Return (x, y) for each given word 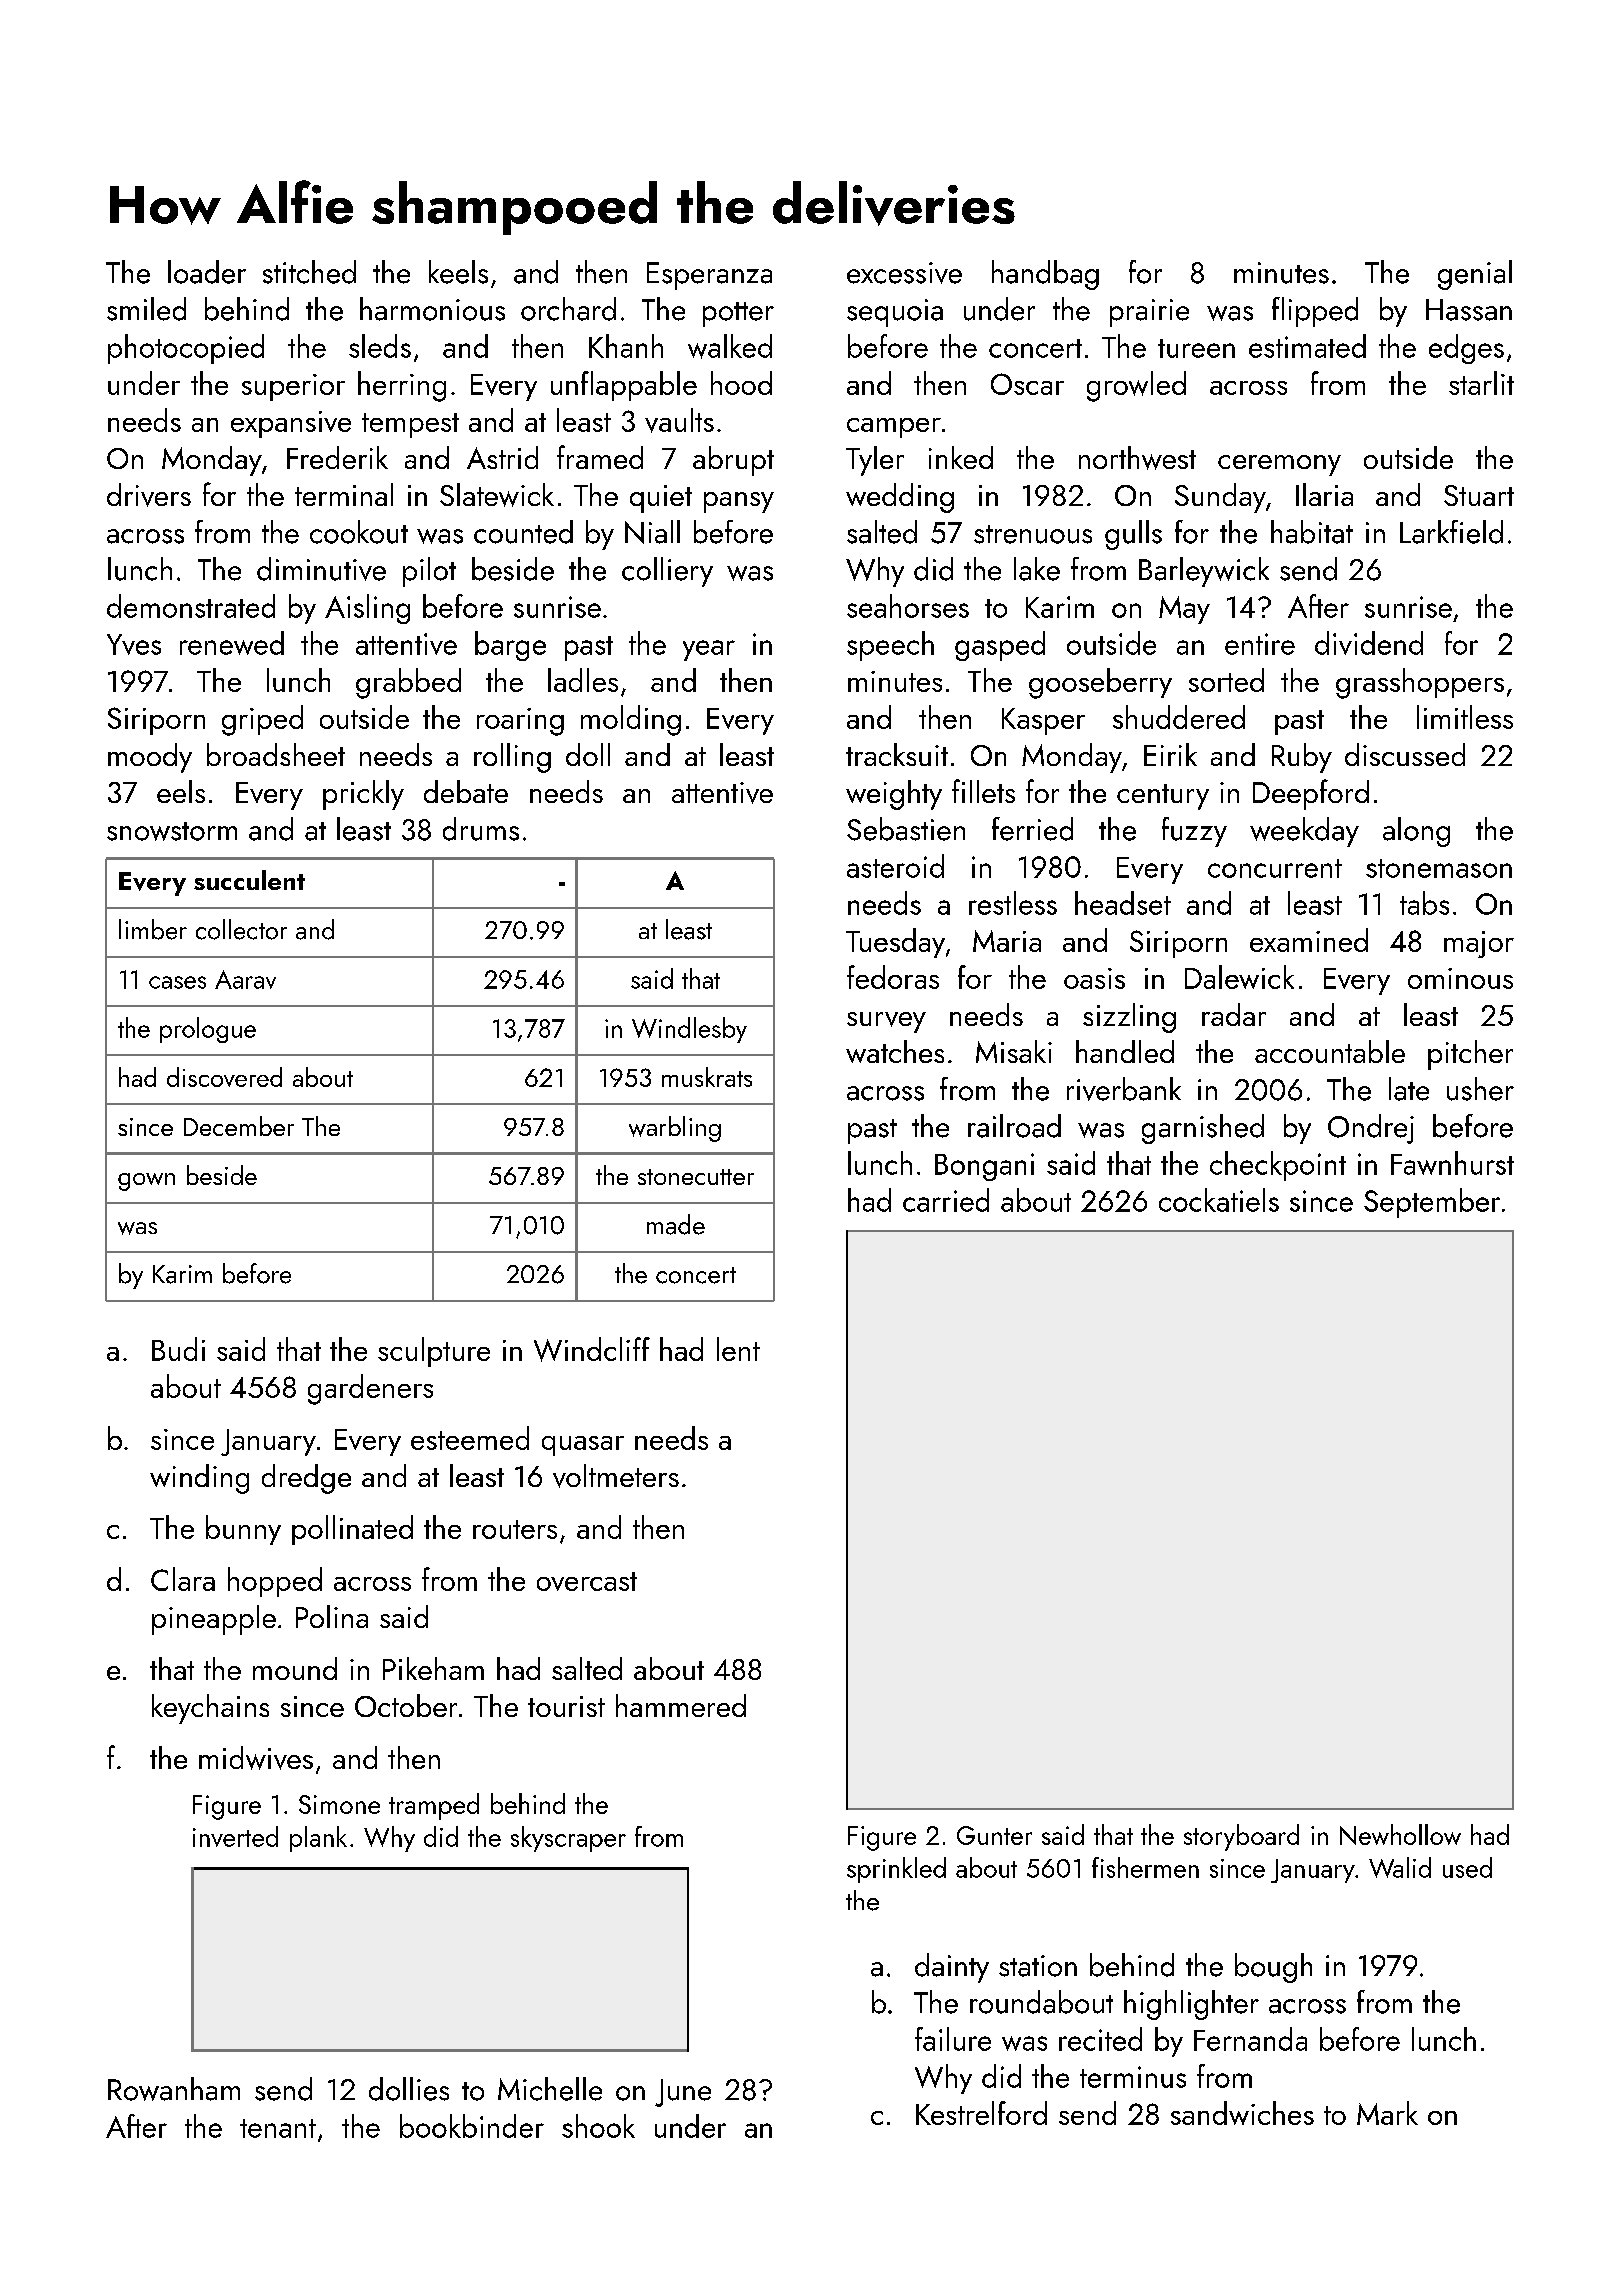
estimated (1307, 346)
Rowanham (174, 2089)
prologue (208, 1030)
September (1432, 1203)
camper (894, 428)
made (676, 1224)
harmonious (432, 309)
